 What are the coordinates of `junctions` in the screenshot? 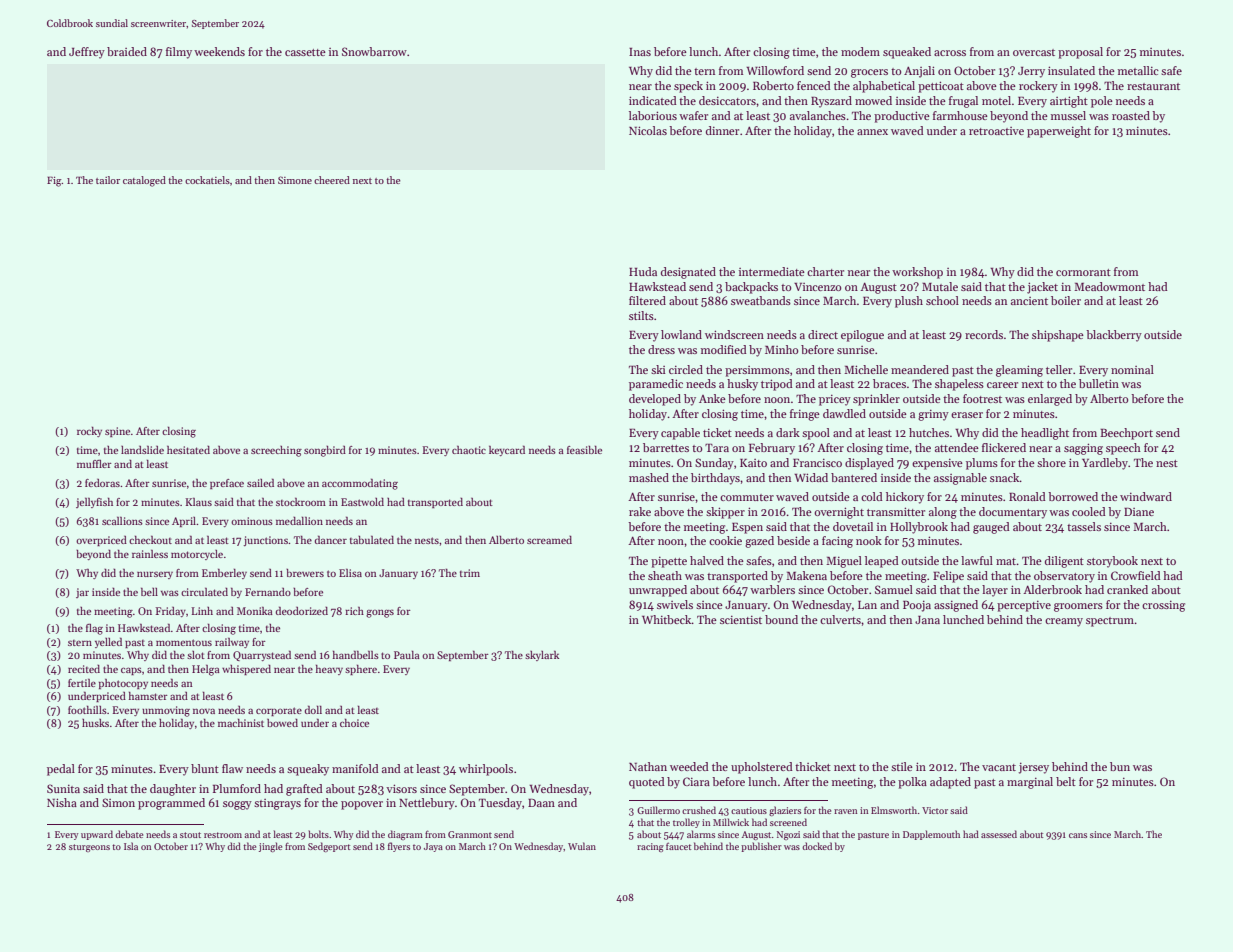 It's located at (265, 541).
